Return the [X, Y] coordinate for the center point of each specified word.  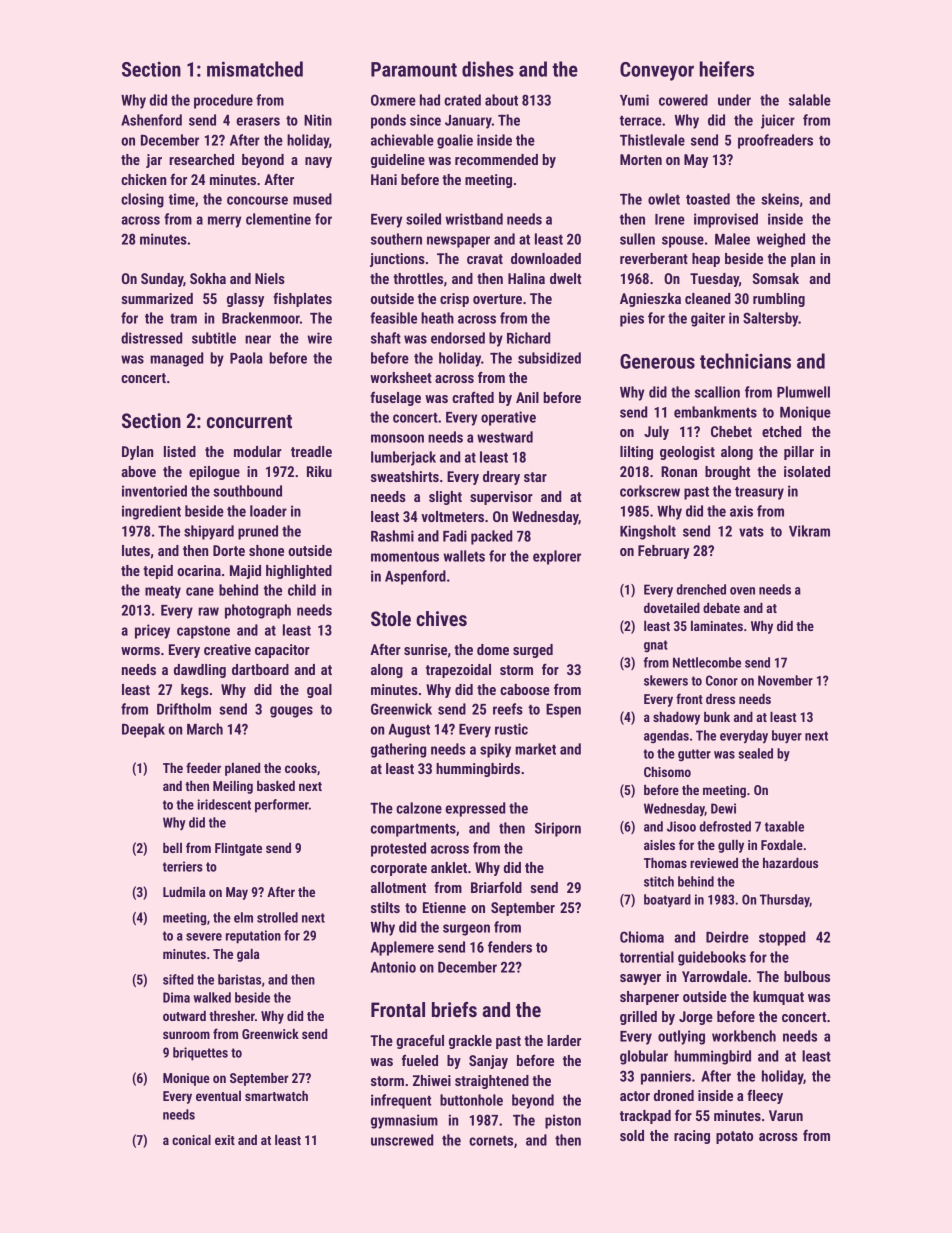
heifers [727, 69]
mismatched [255, 69]
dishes [488, 69]
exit [225, 1140]
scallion [717, 392]
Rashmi [392, 536]
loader [268, 511]
